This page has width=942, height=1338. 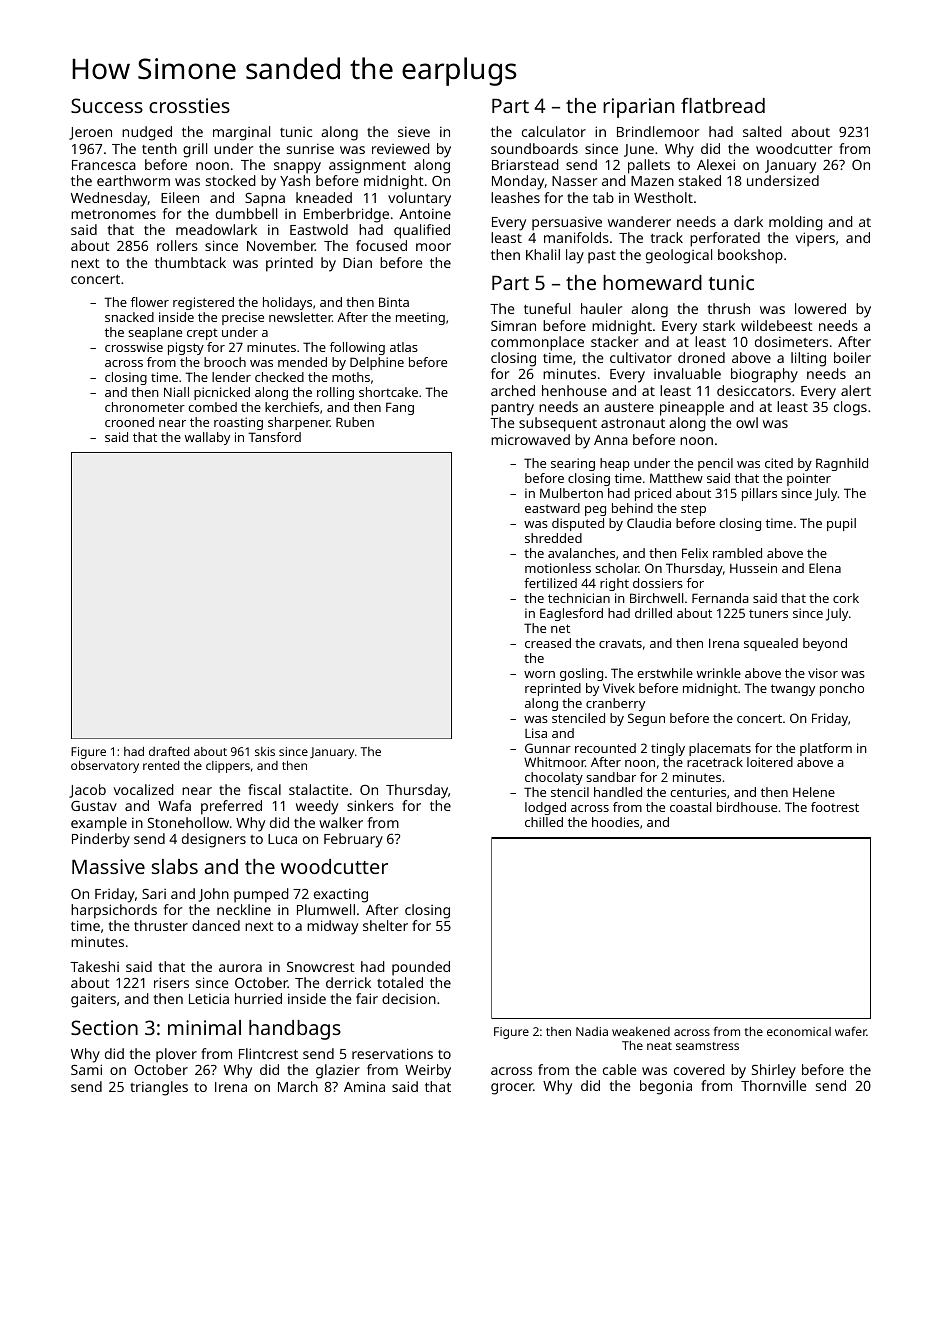 What do you see at coordinates (414, 131) in the page?
I see `sieve` at bounding box center [414, 131].
